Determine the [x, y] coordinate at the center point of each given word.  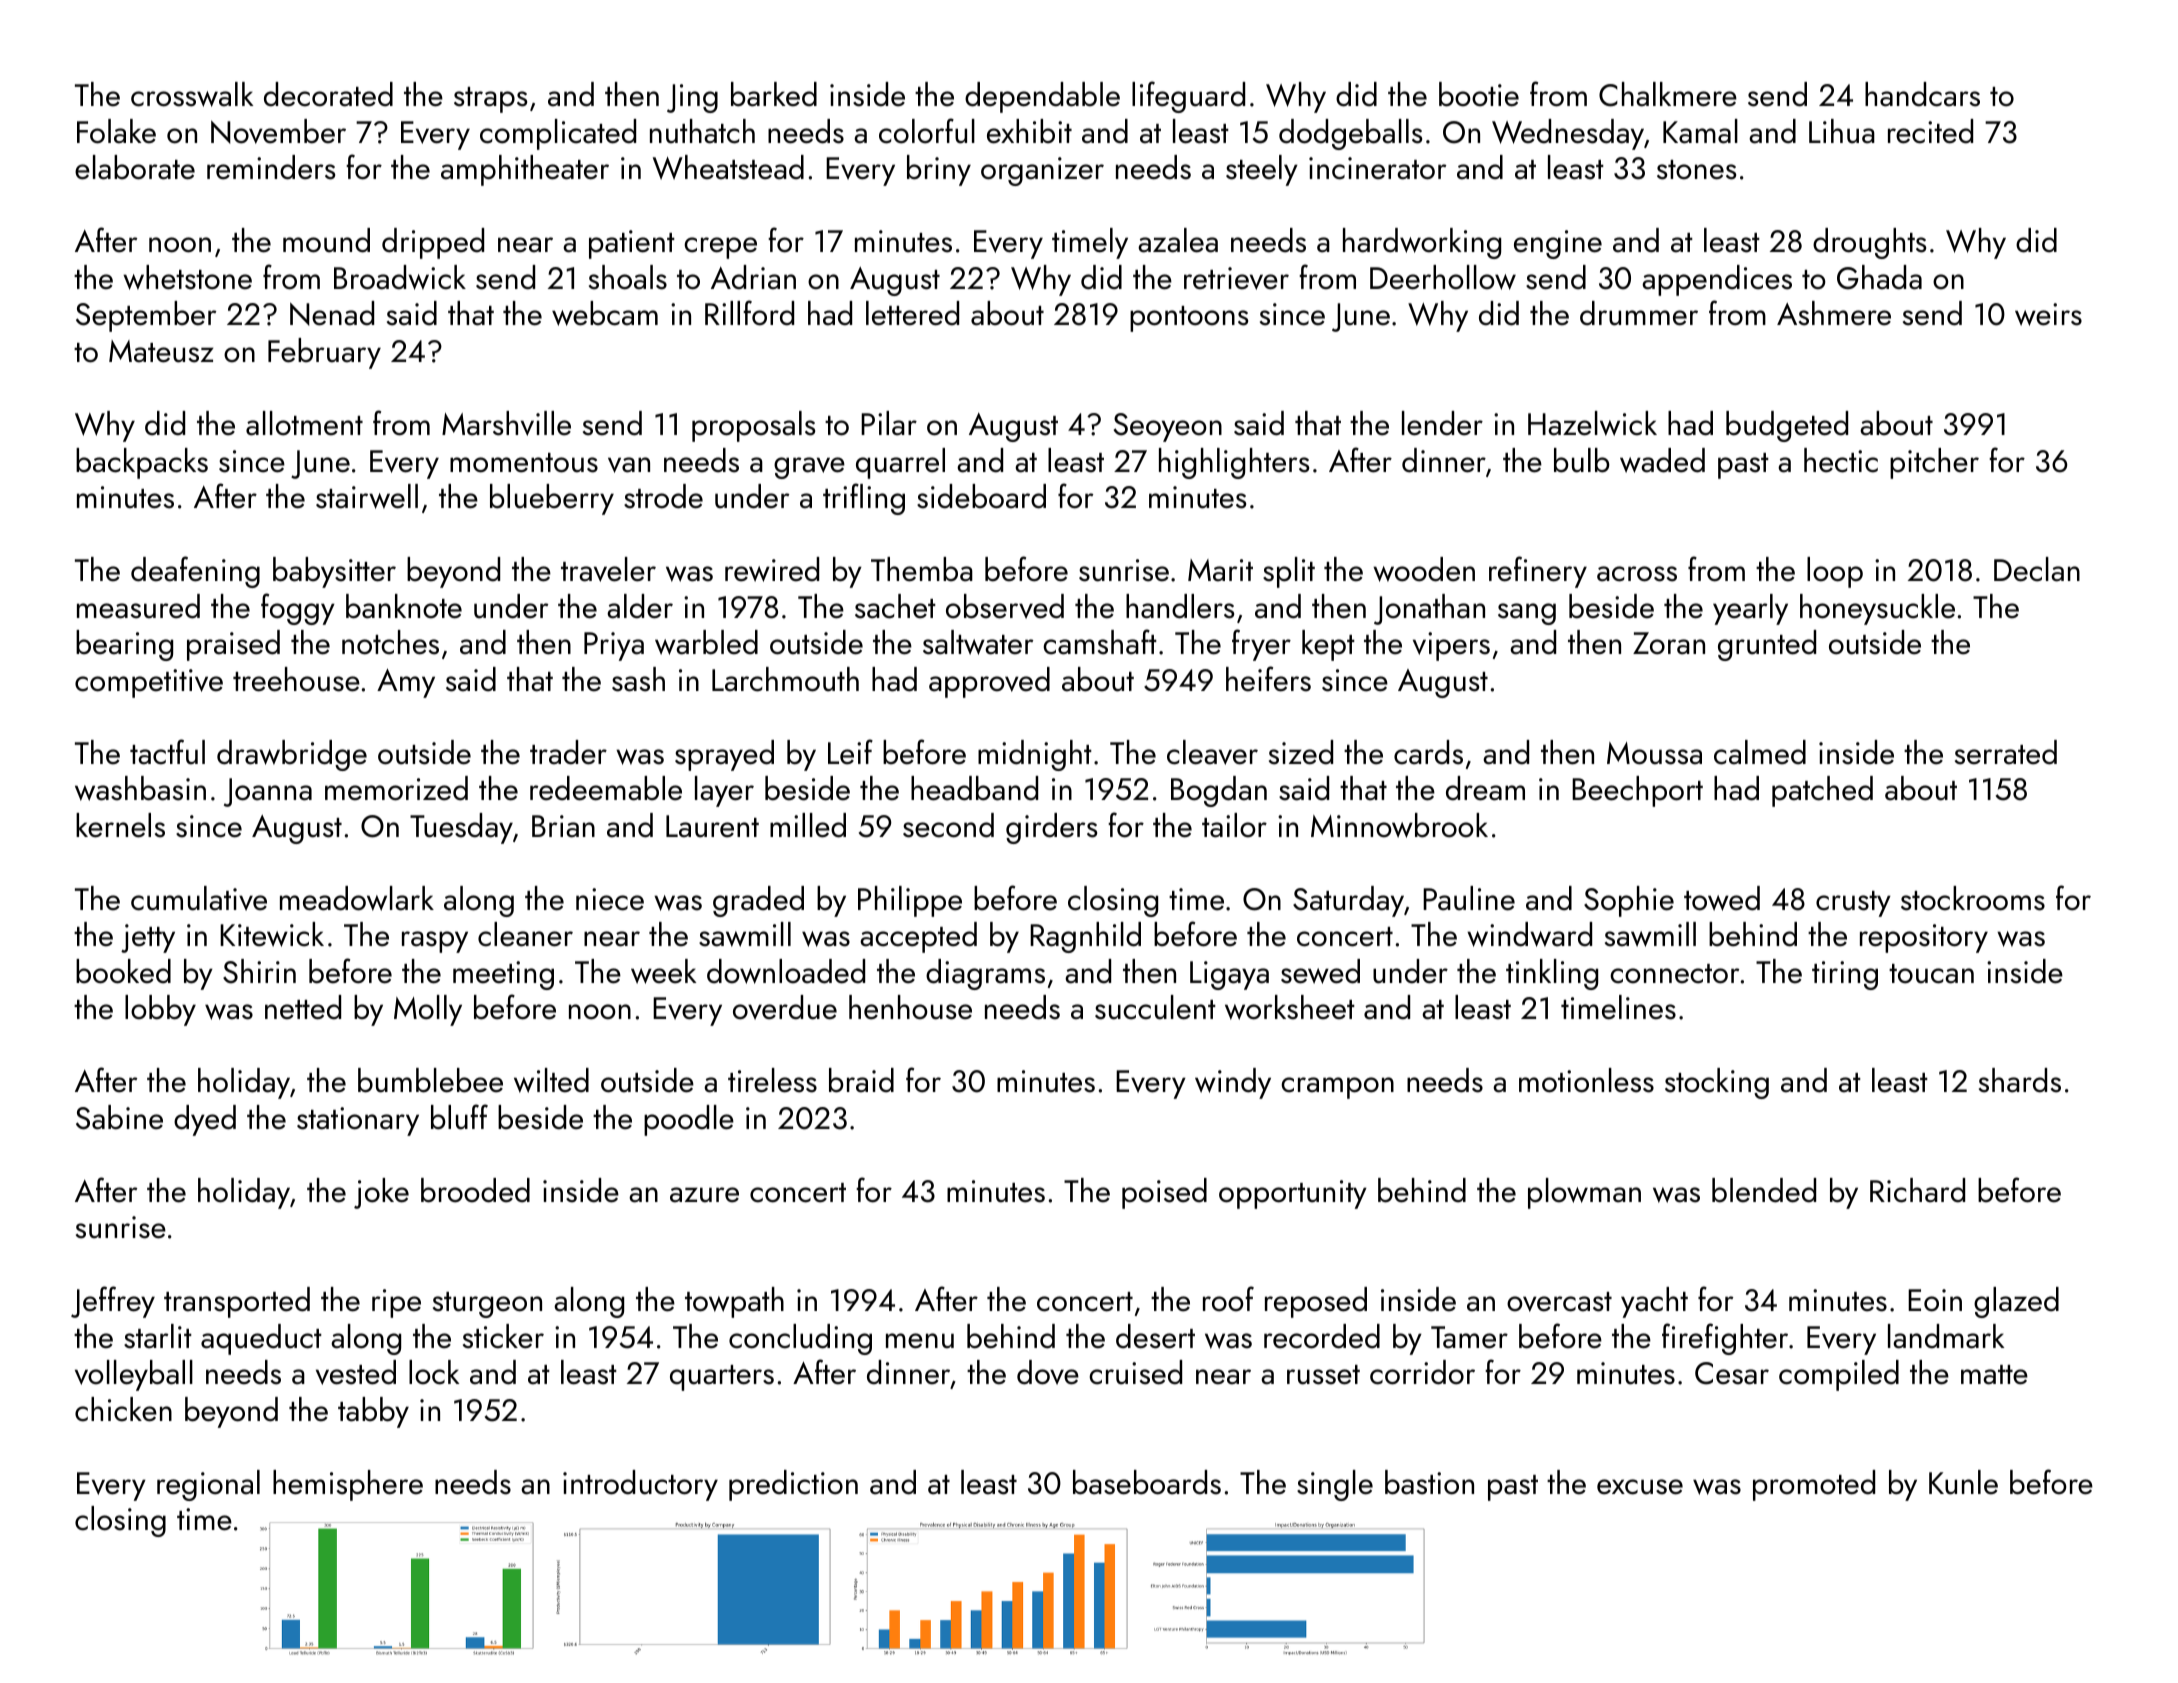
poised [1164, 1193]
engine [1558, 244]
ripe [396, 1303]
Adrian [753, 277]
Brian [563, 826]
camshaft [1100, 642]
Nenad [332, 313]
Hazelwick [1592, 423]
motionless [1586, 1080]
